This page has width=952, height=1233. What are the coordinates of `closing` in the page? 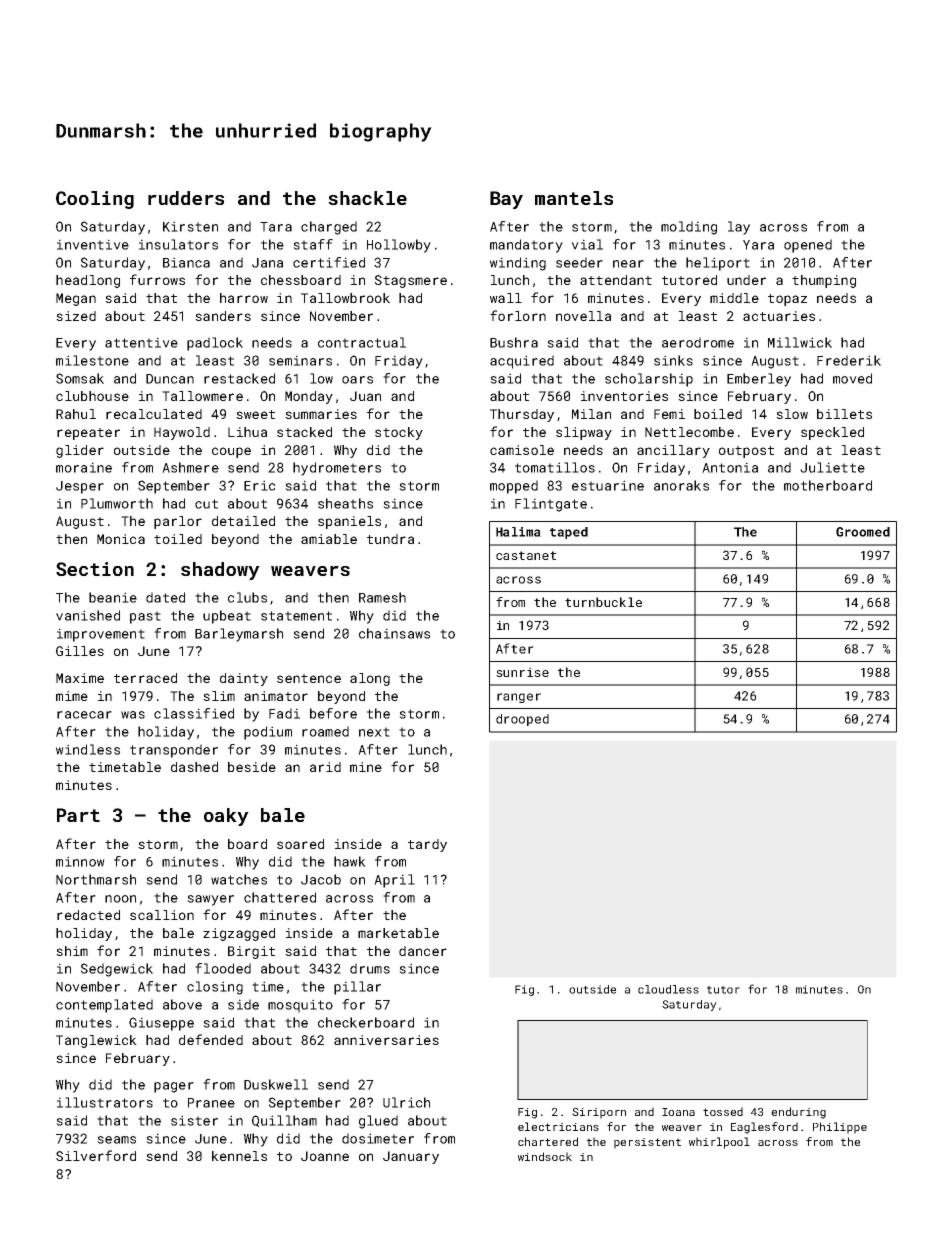 It's located at (215, 988).
